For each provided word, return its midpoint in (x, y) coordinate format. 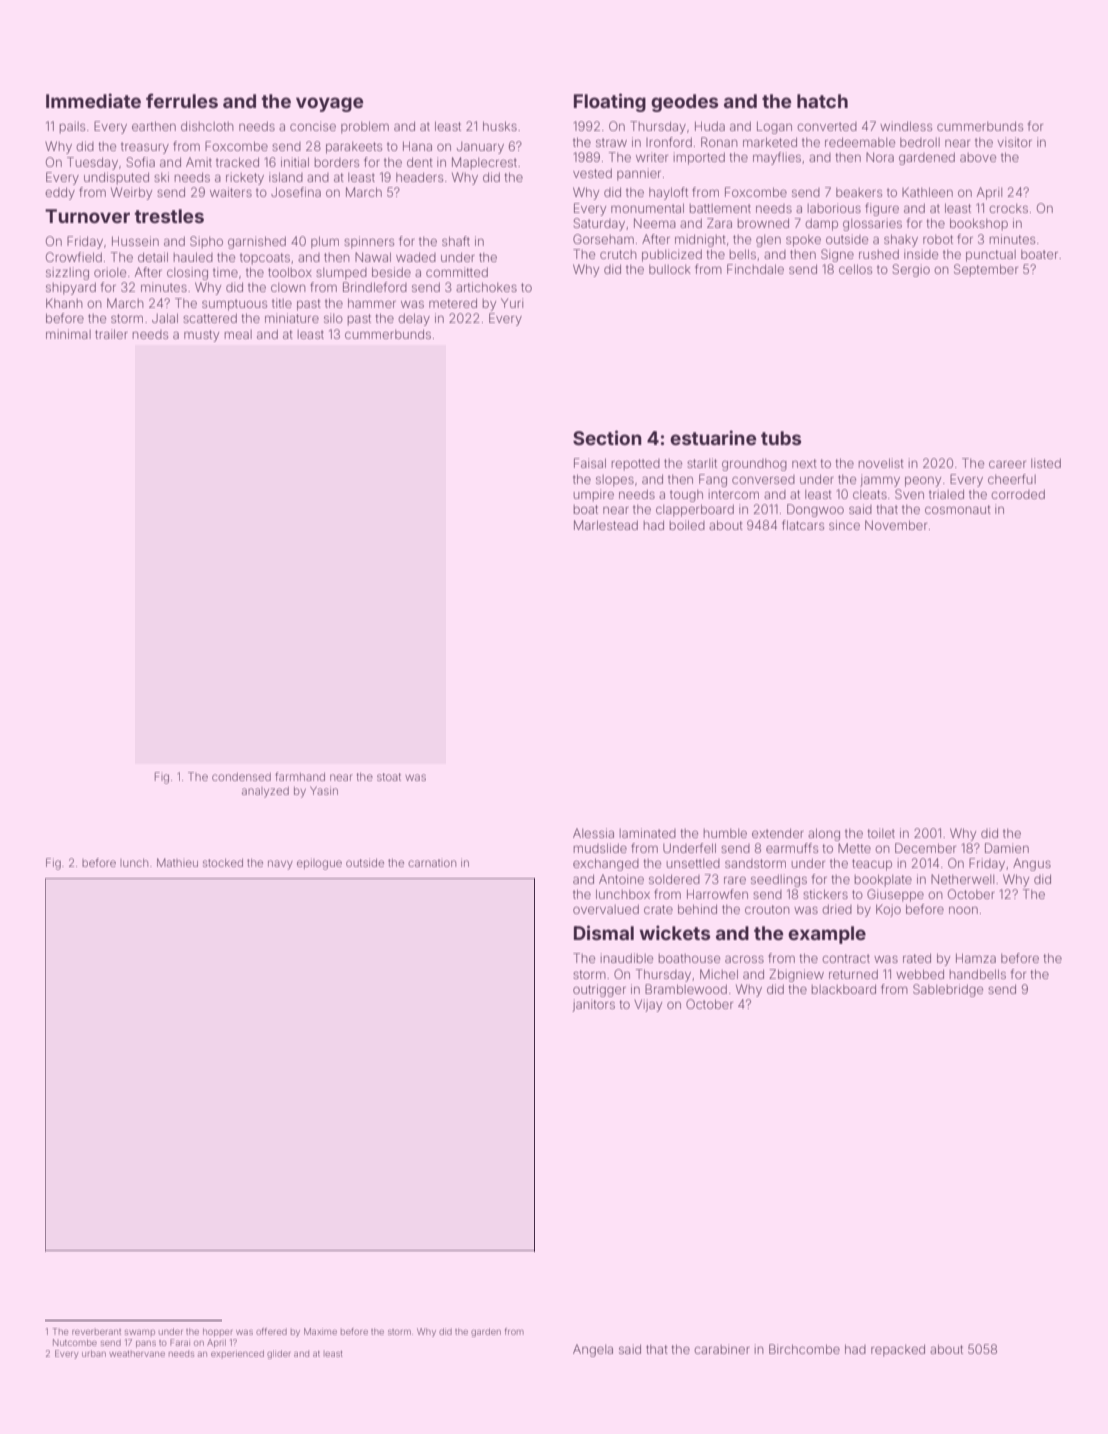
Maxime (320, 1331)
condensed (241, 777)
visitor (1014, 142)
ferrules (182, 100)
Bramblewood (686, 989)
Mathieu (177, 862)
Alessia (593, 833)
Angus (1032, 864)
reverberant (96, 1332)
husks (500, 126)
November (896, 525)
